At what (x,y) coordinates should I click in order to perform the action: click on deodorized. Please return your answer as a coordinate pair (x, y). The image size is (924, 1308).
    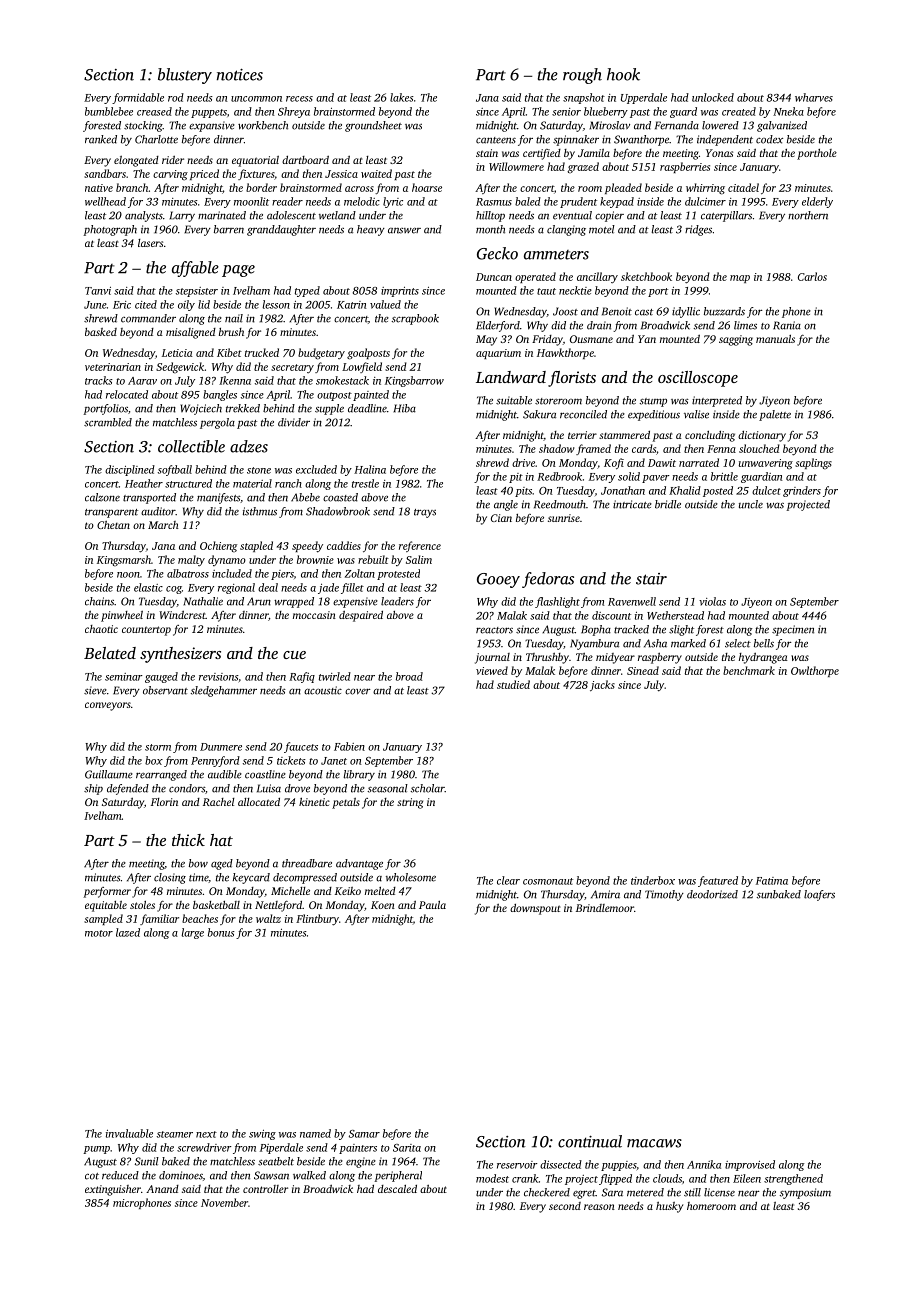
    Looking at the image, I should click on (712, 894).
